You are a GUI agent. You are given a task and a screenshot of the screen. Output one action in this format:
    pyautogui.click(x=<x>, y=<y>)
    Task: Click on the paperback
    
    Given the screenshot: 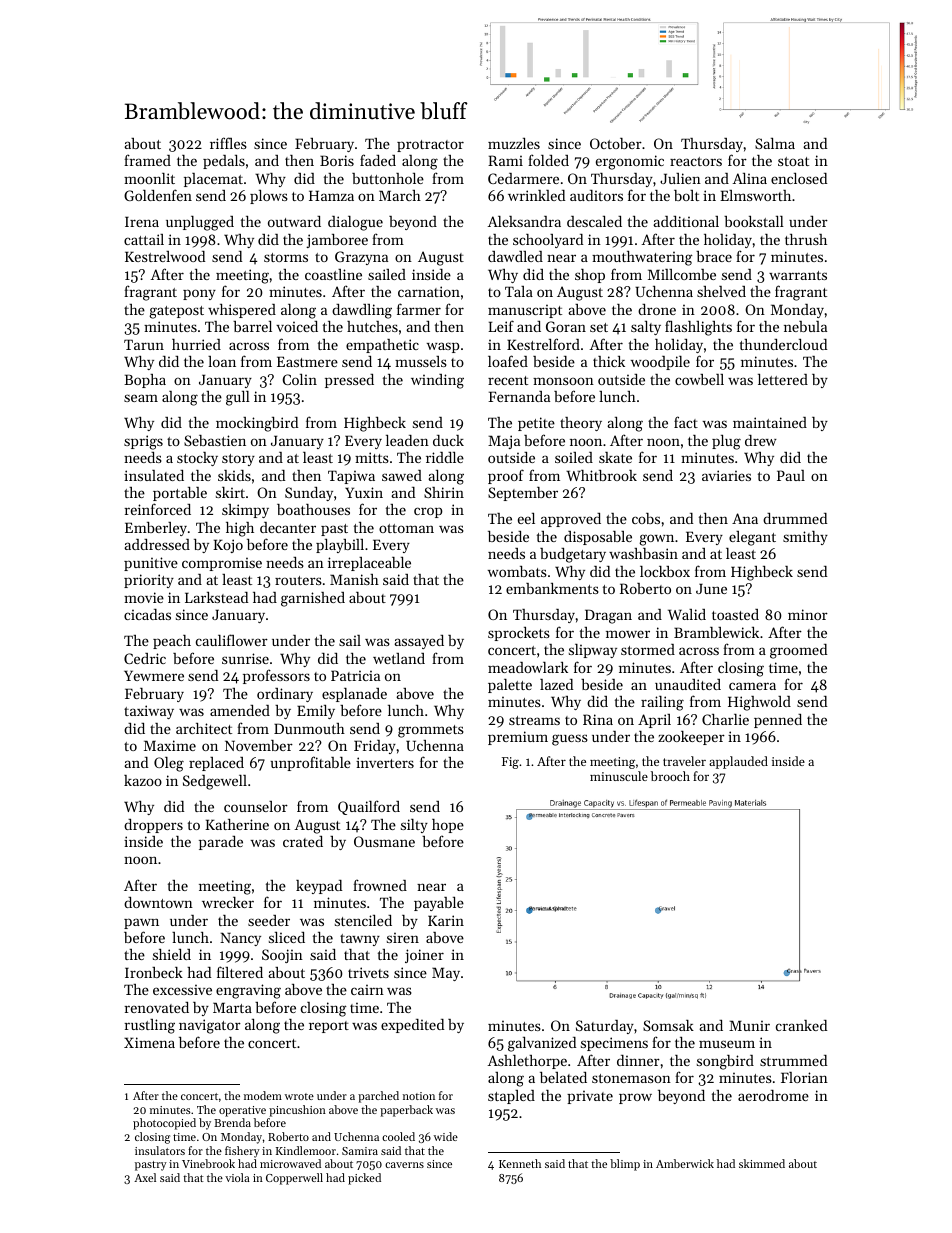 What is the action you would take?
    pyautogui.click(x=406, y=1111)
